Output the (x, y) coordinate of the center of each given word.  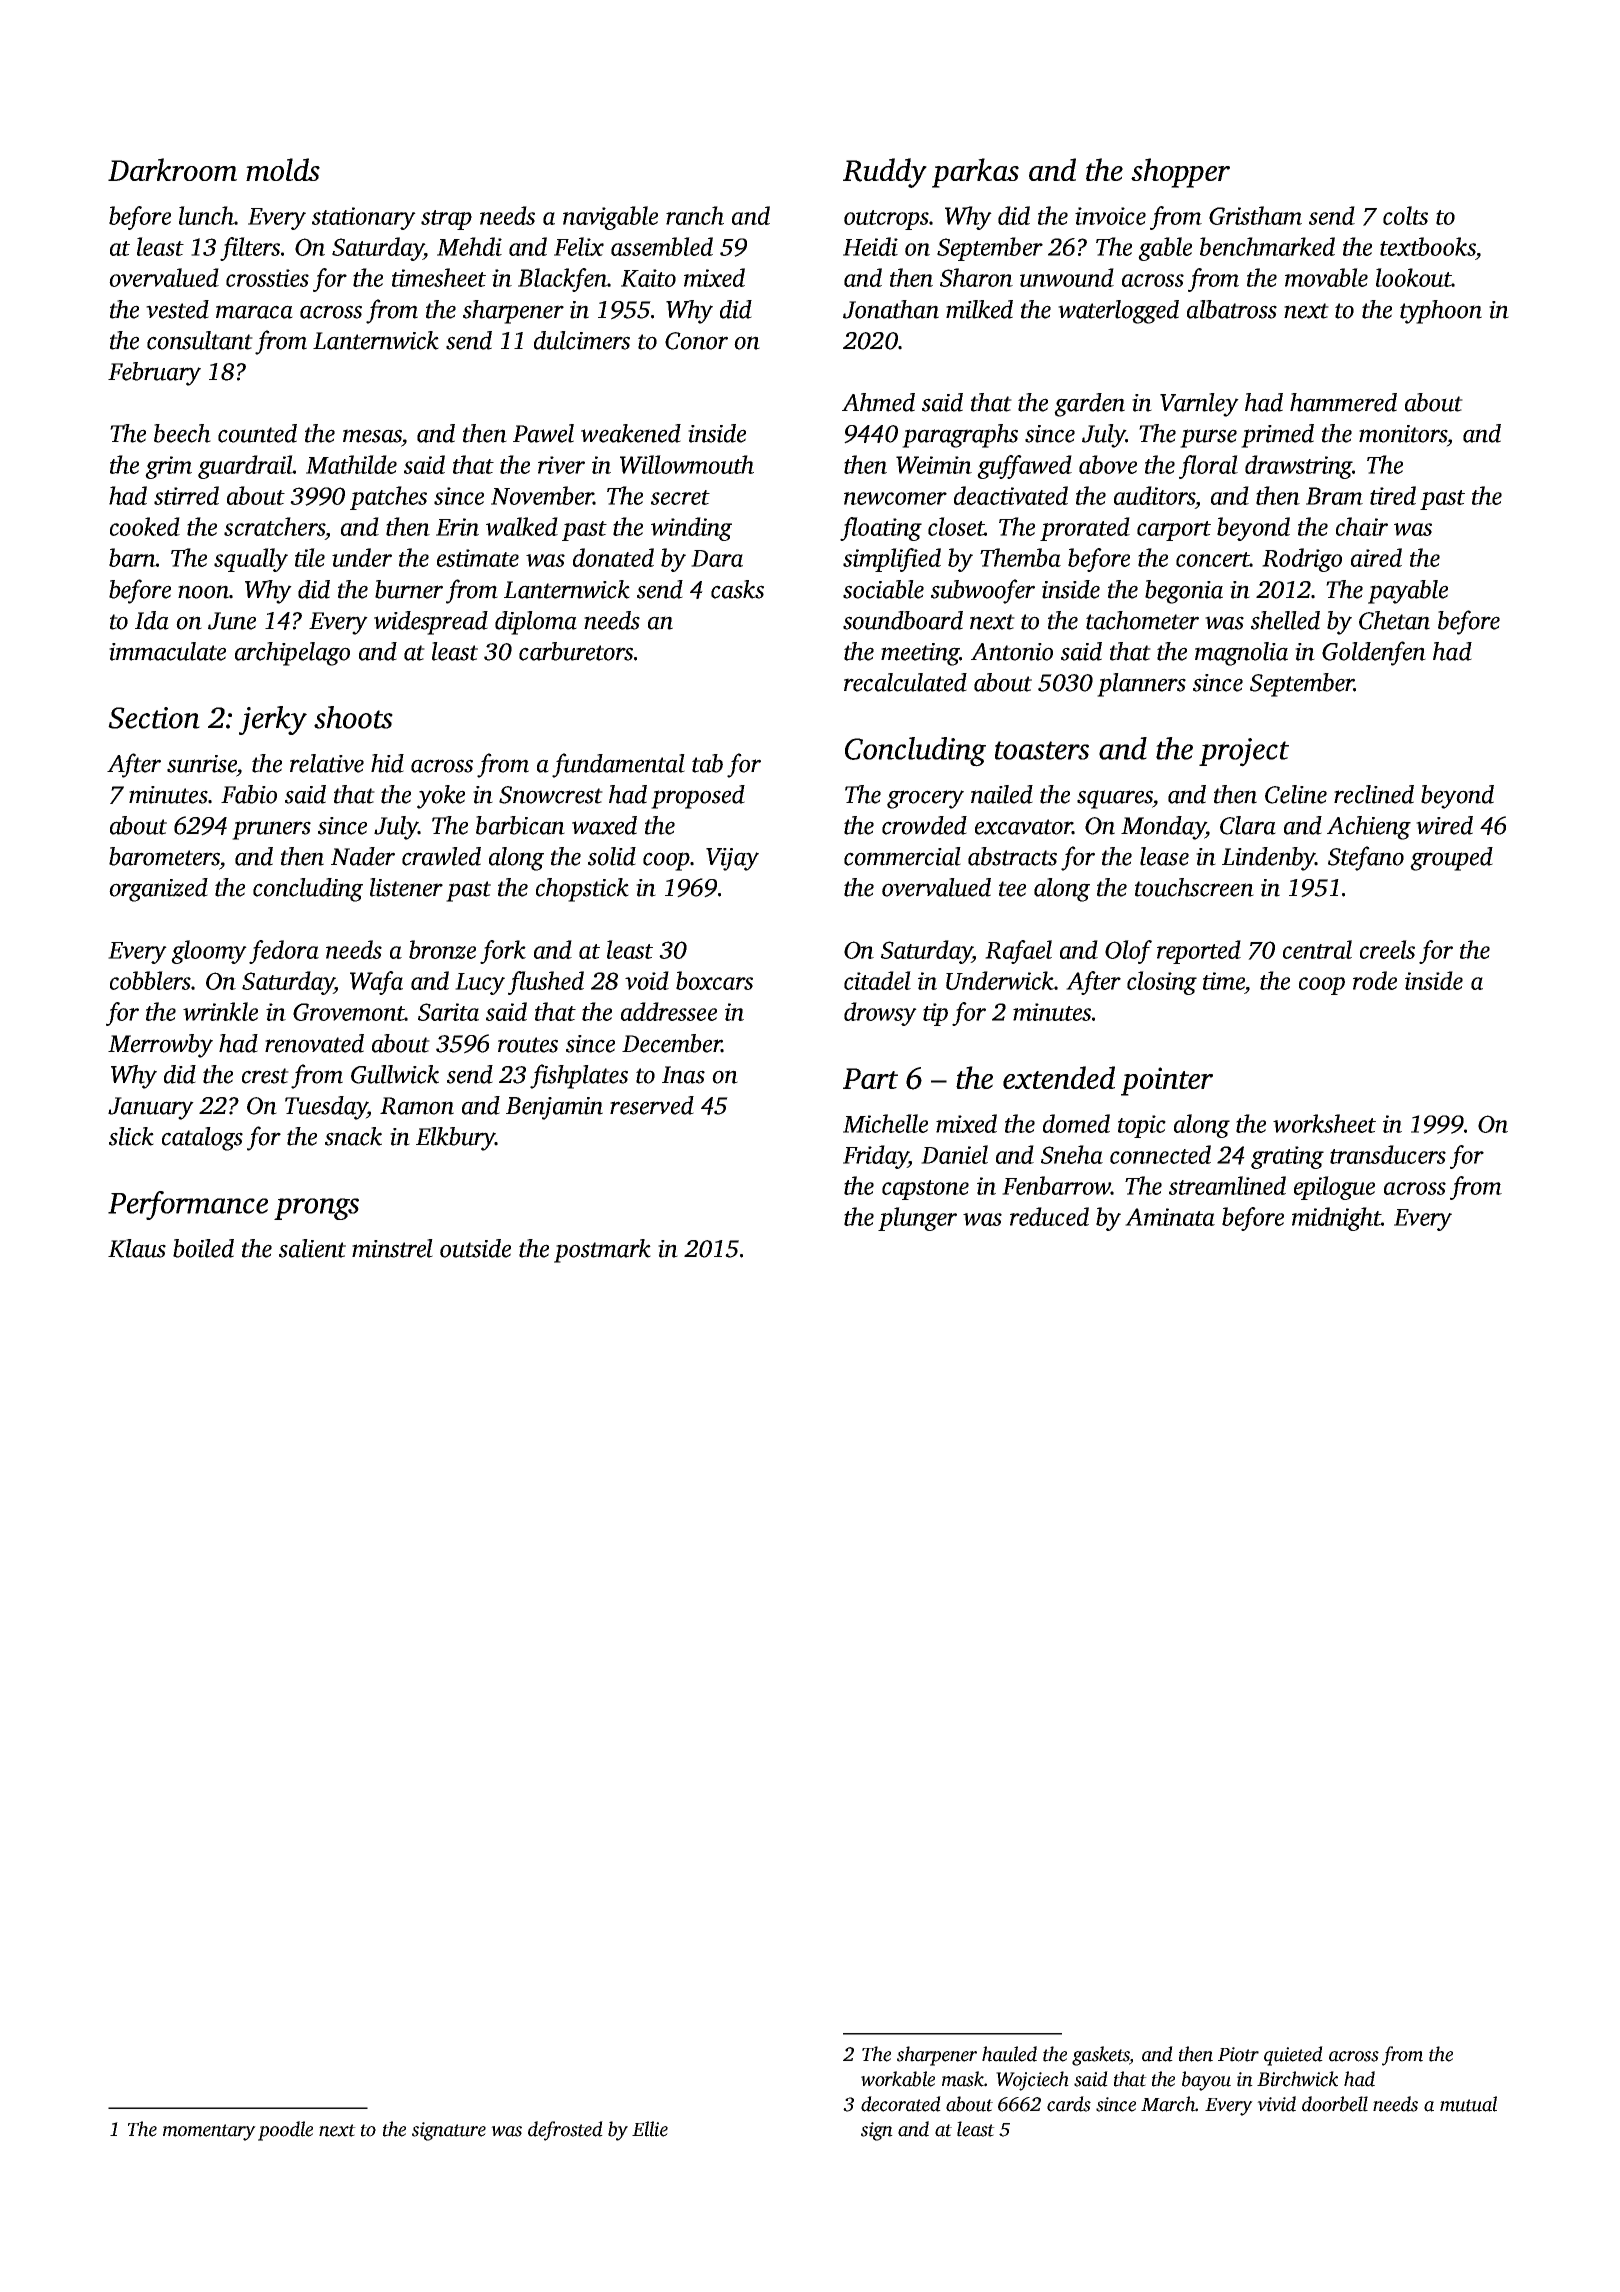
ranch (695, 215)
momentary (209, 2132)
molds (283, 169)
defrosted (565, 2131)
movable (1326, 277)
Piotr (1238, 2054)
